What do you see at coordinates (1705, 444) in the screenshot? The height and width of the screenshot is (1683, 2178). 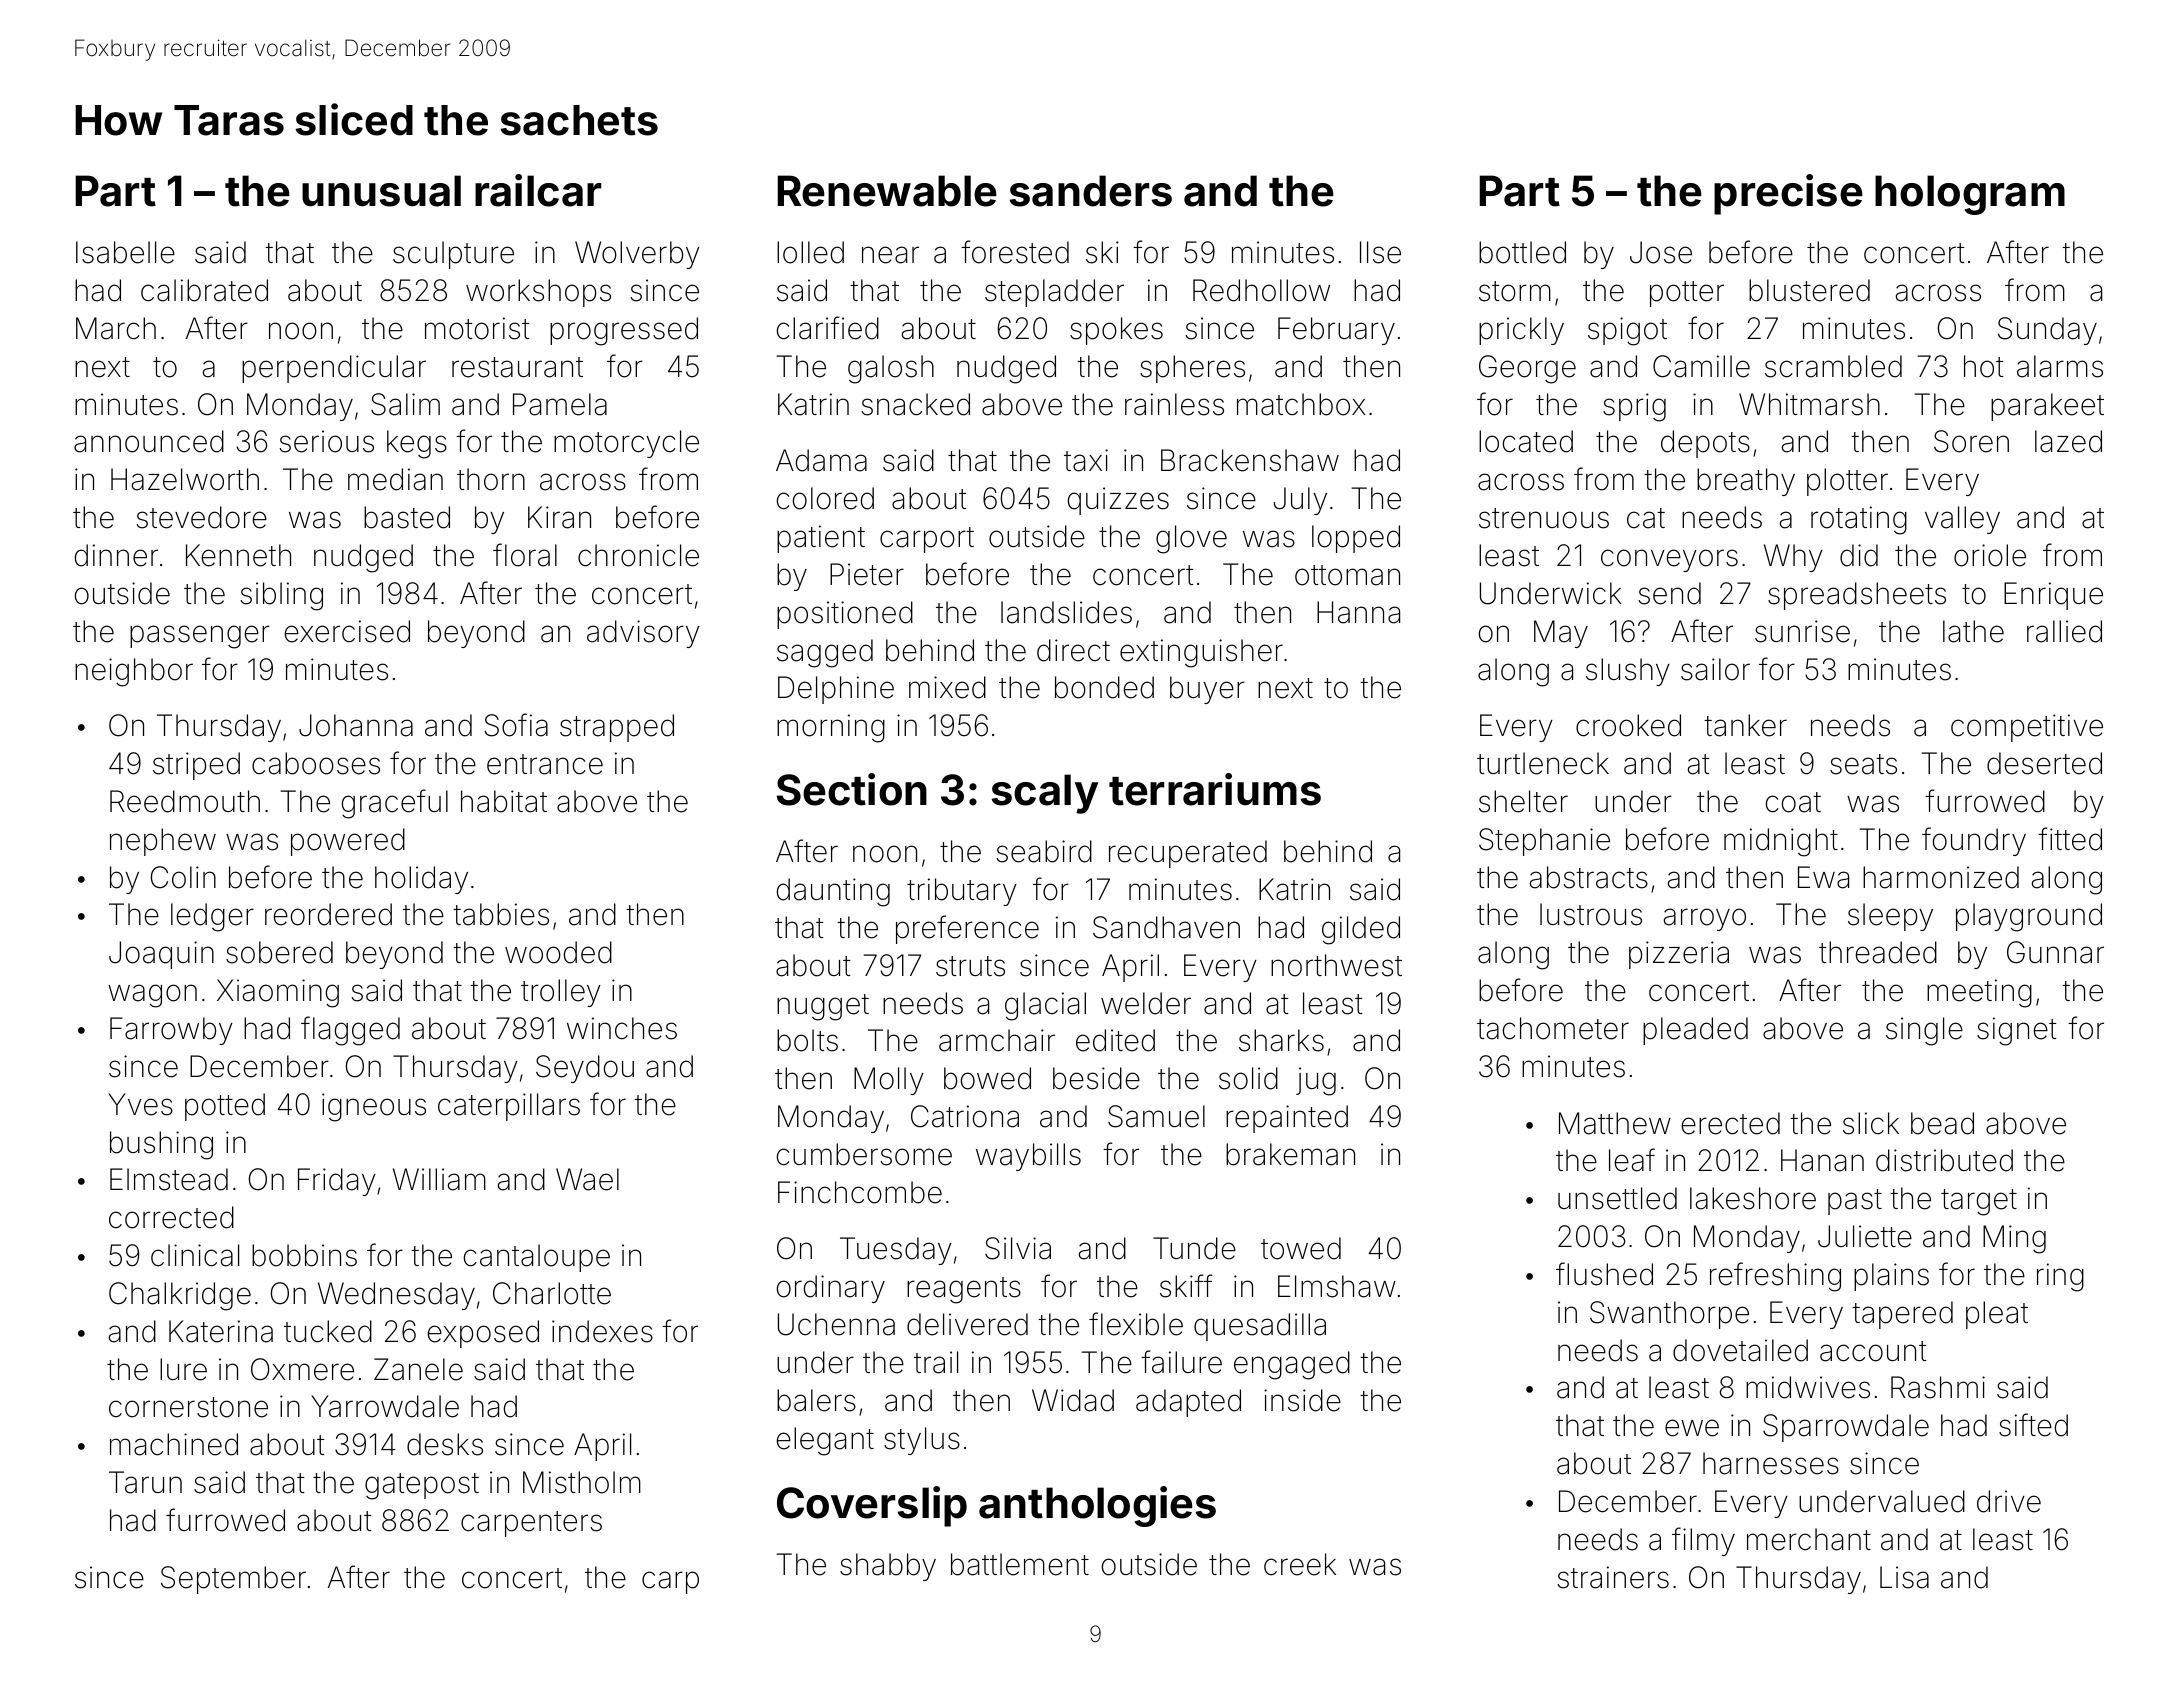 I see `depots` at bounding box center [1705, 444].
